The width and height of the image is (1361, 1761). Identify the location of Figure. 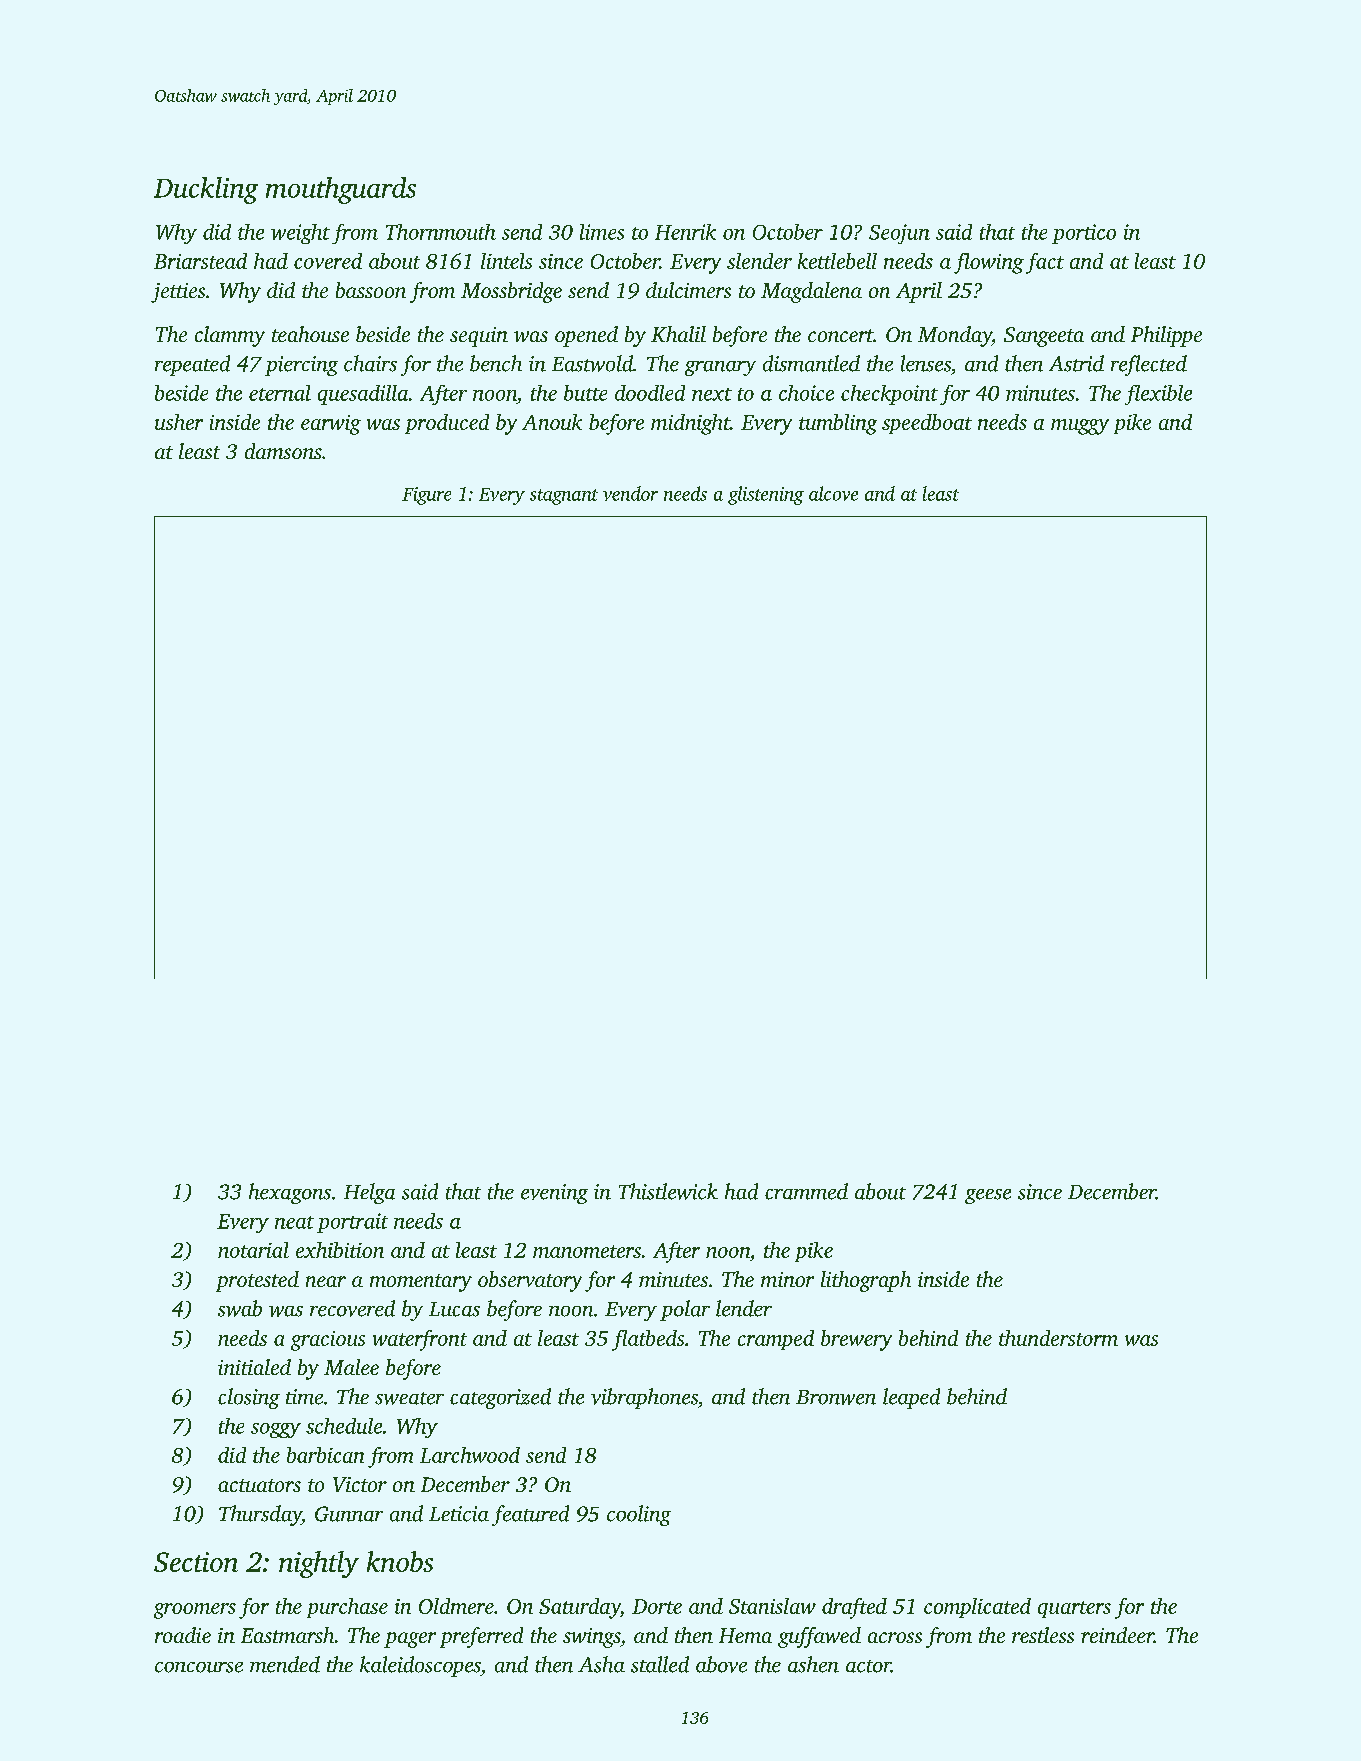
(426, 496).
